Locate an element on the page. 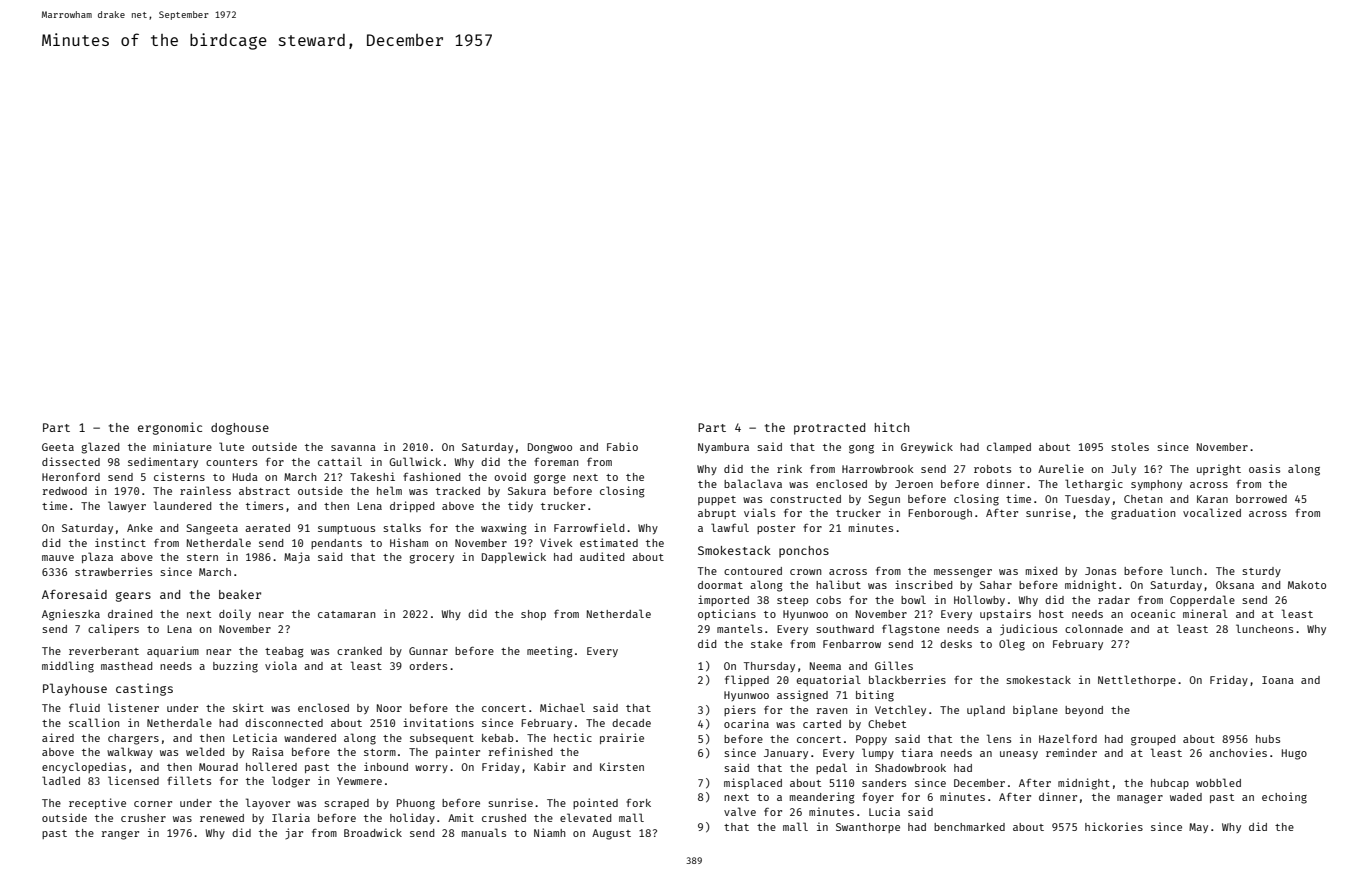 The height and width of the image is (887, 1372). stoles is located at coordinates (1130, 446).
